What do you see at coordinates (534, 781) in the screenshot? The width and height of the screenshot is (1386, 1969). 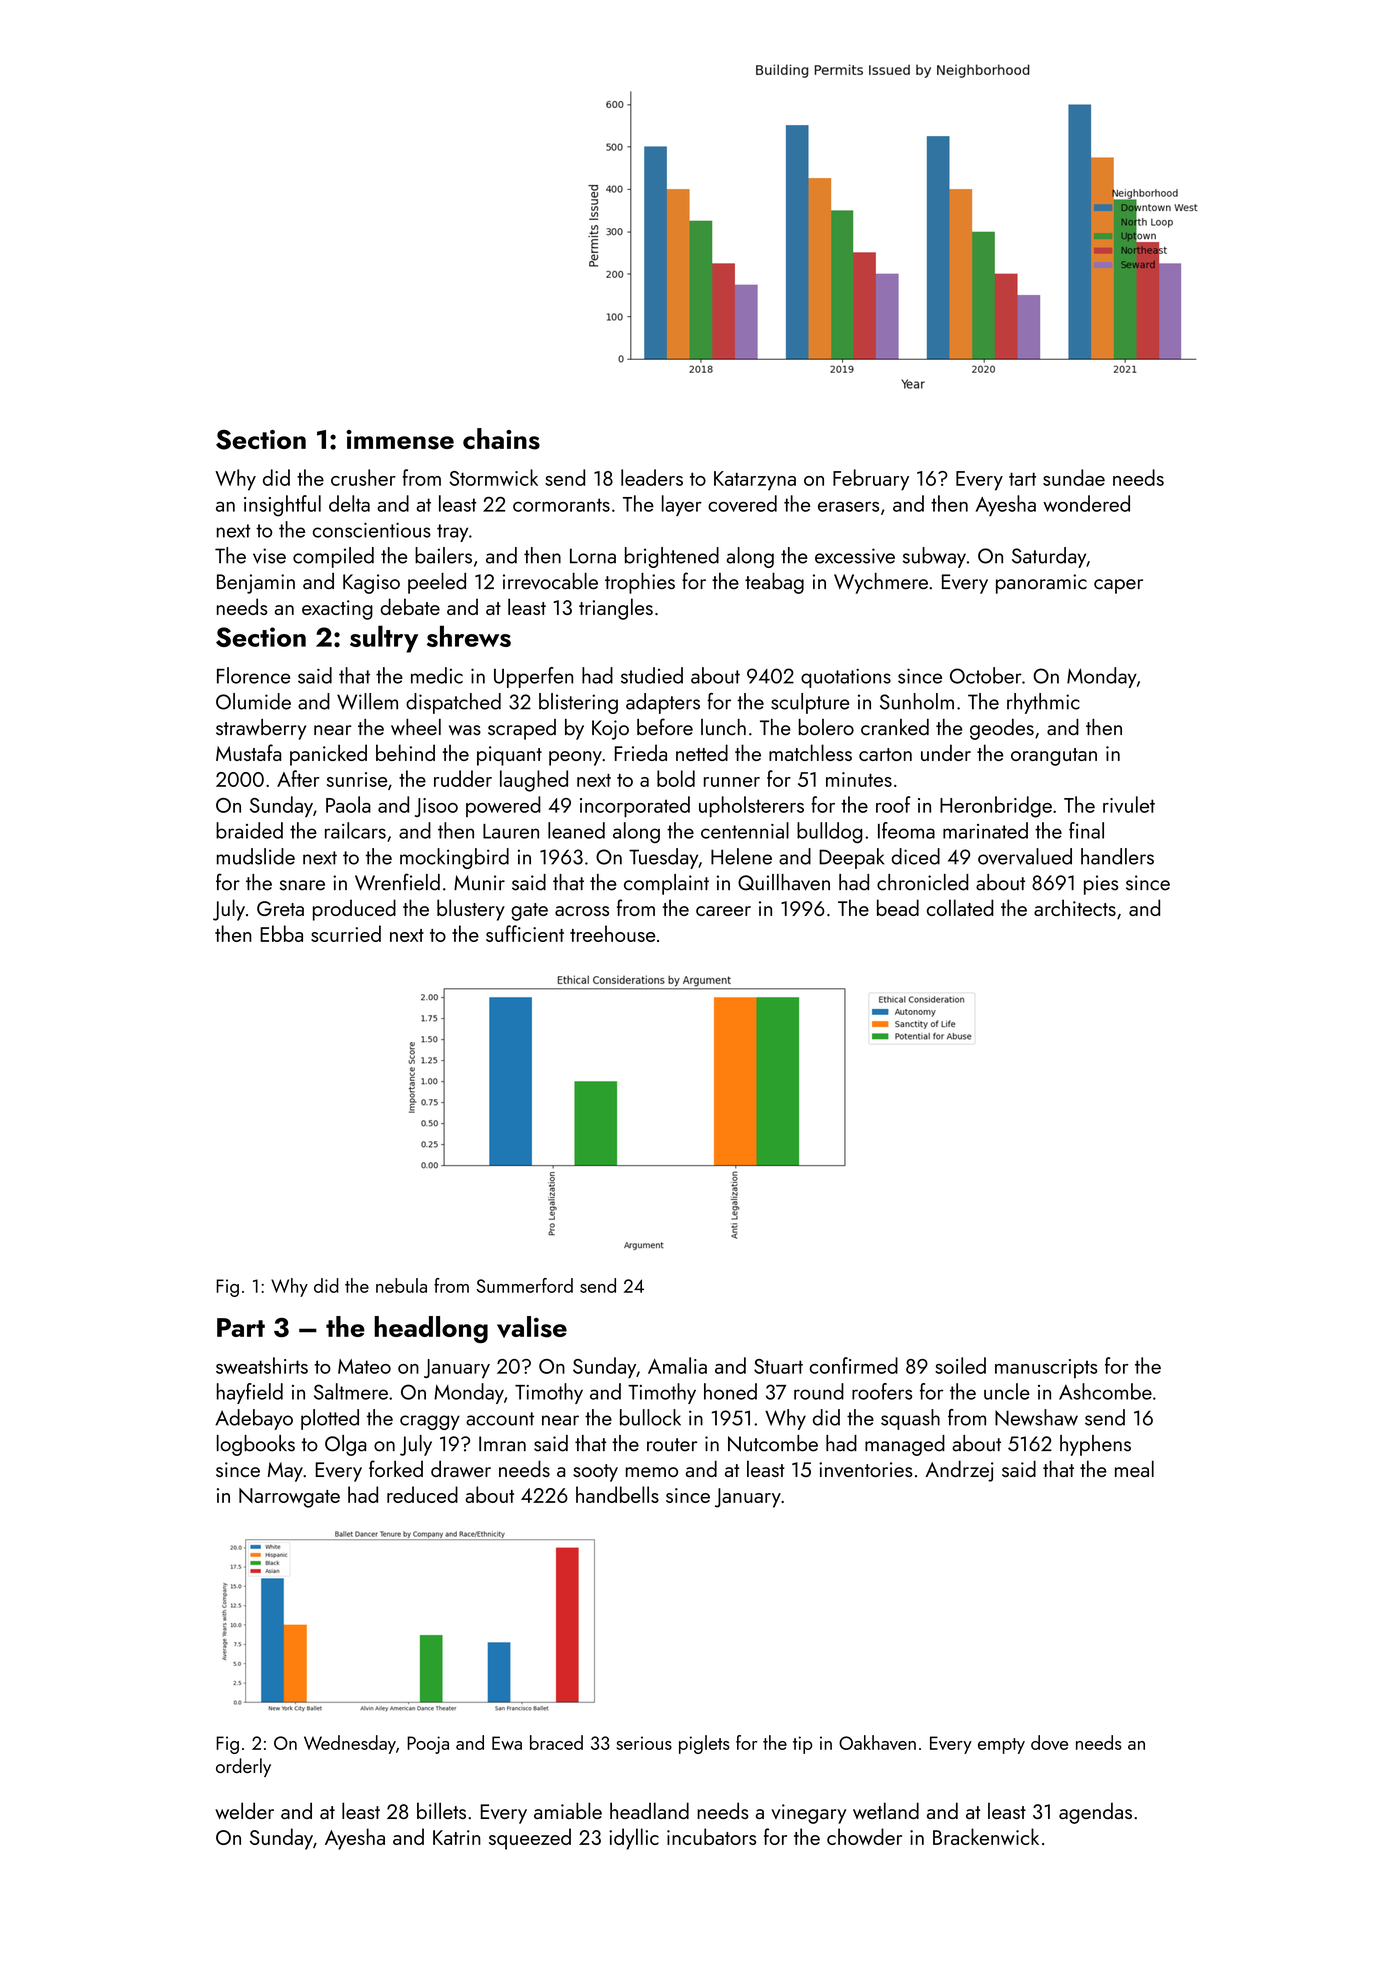 I see `laughed` at bounding box center [534, 781].
